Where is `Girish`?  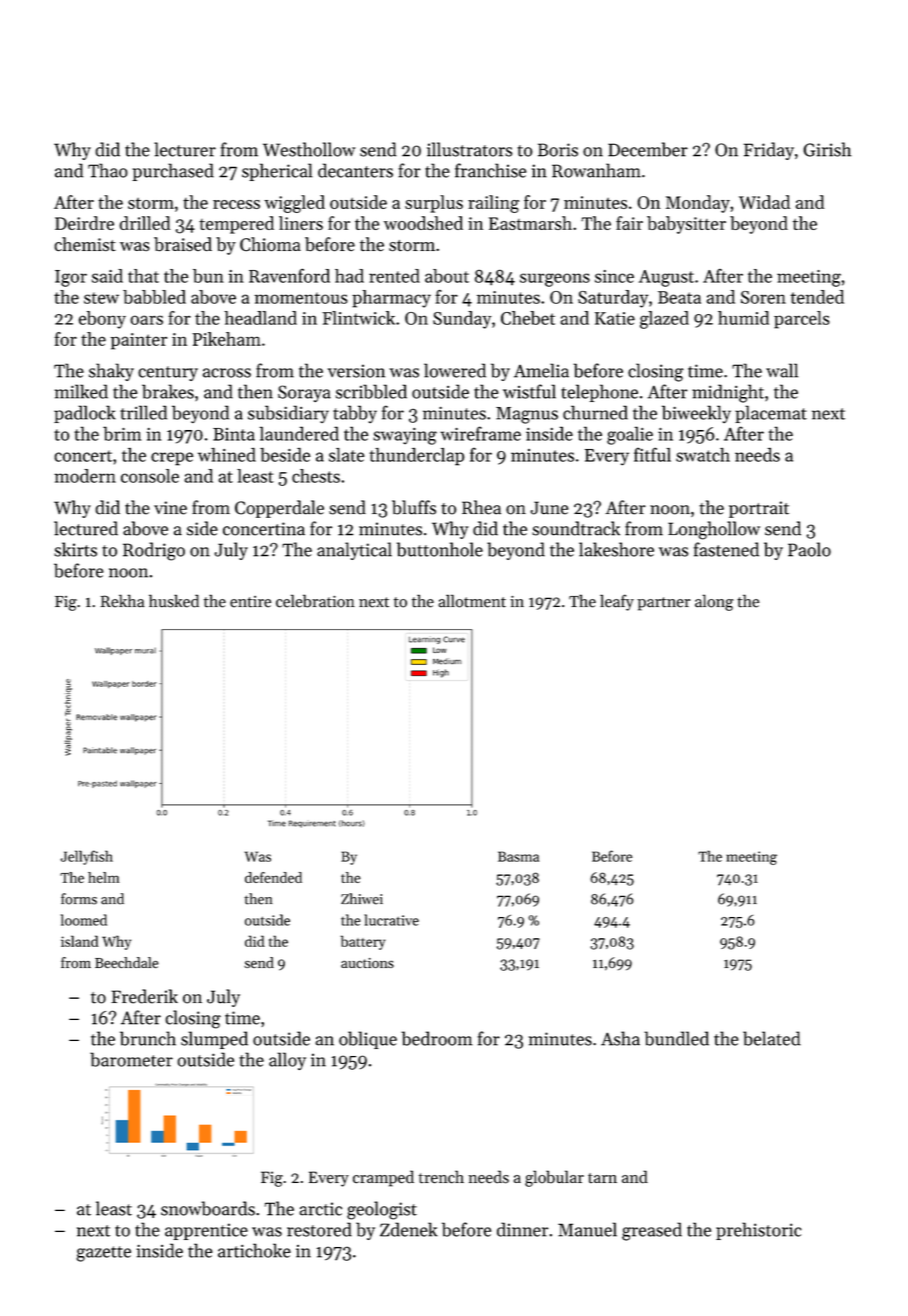
Girish is located at coordinates (827, 149).
